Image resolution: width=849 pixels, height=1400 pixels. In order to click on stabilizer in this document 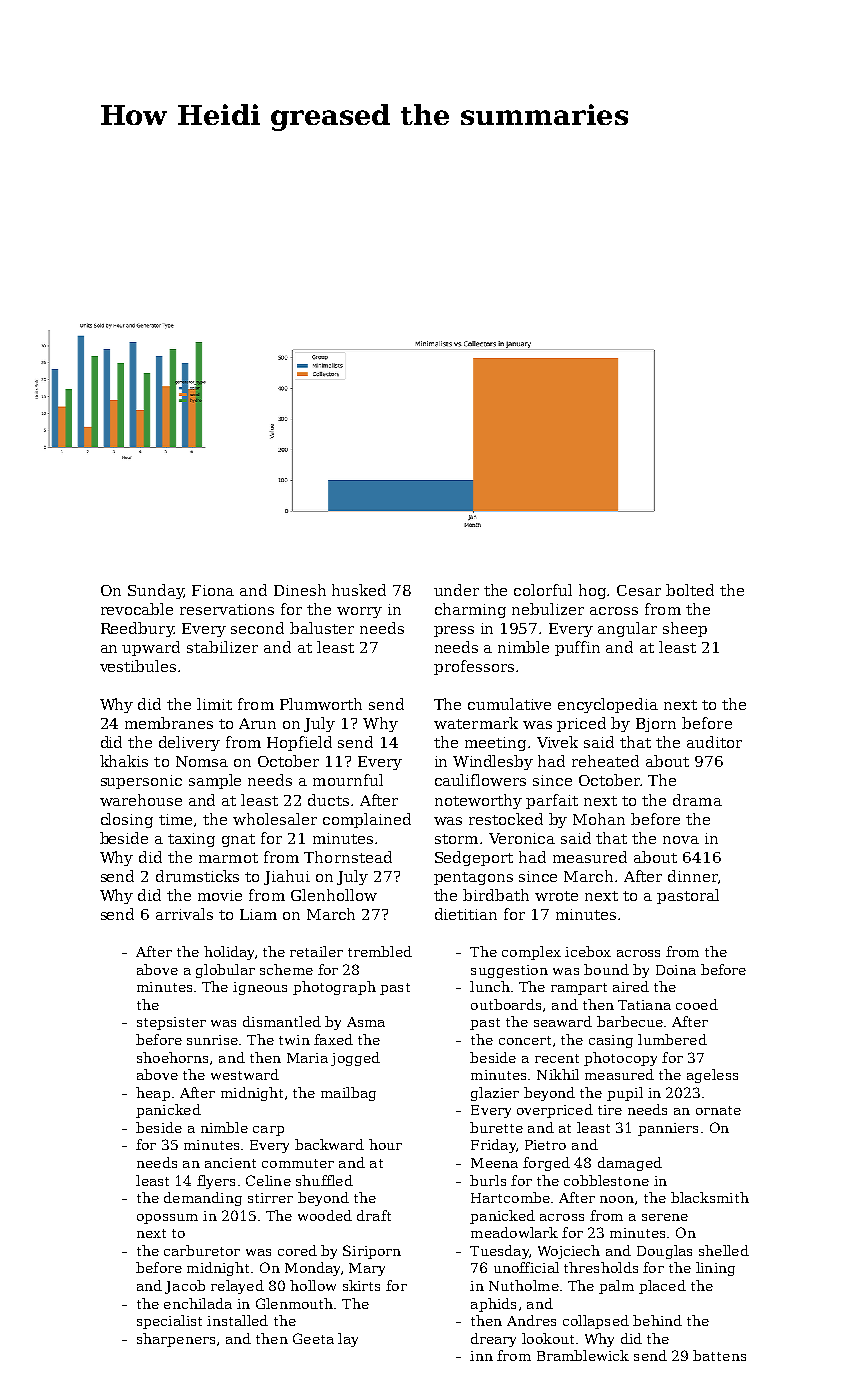, I will do `click(222, 647)`.
